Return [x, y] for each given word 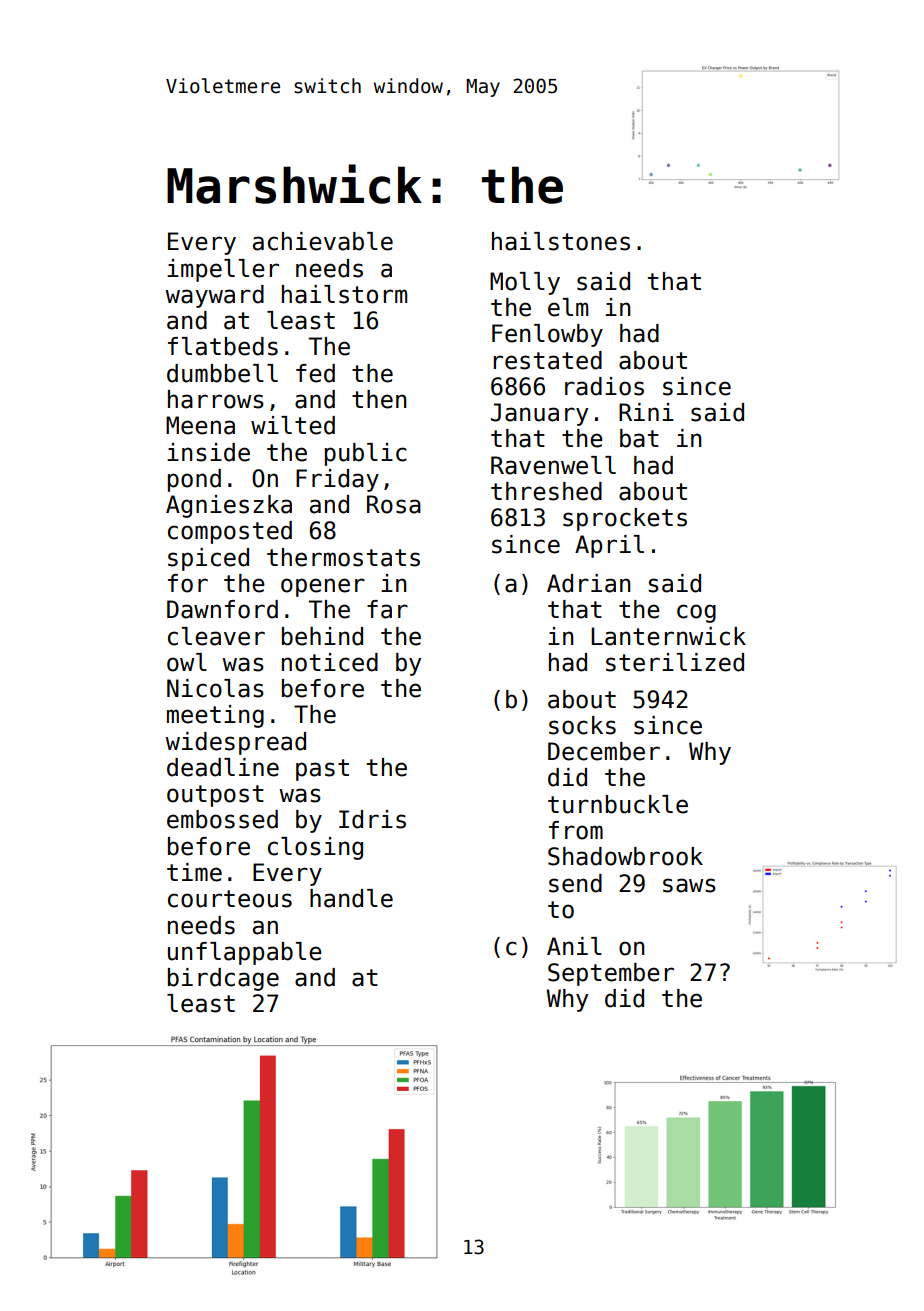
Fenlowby [547, 335]
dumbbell [222, 373]
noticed [330, 662]
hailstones [561, 241]
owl [187, 662]
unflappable [245, 953]
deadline [223, 767]
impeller [223, 270]
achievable [323, 241]
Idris [372, 819]
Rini [646, 412]
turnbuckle [618, 804]
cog [696, 613]
